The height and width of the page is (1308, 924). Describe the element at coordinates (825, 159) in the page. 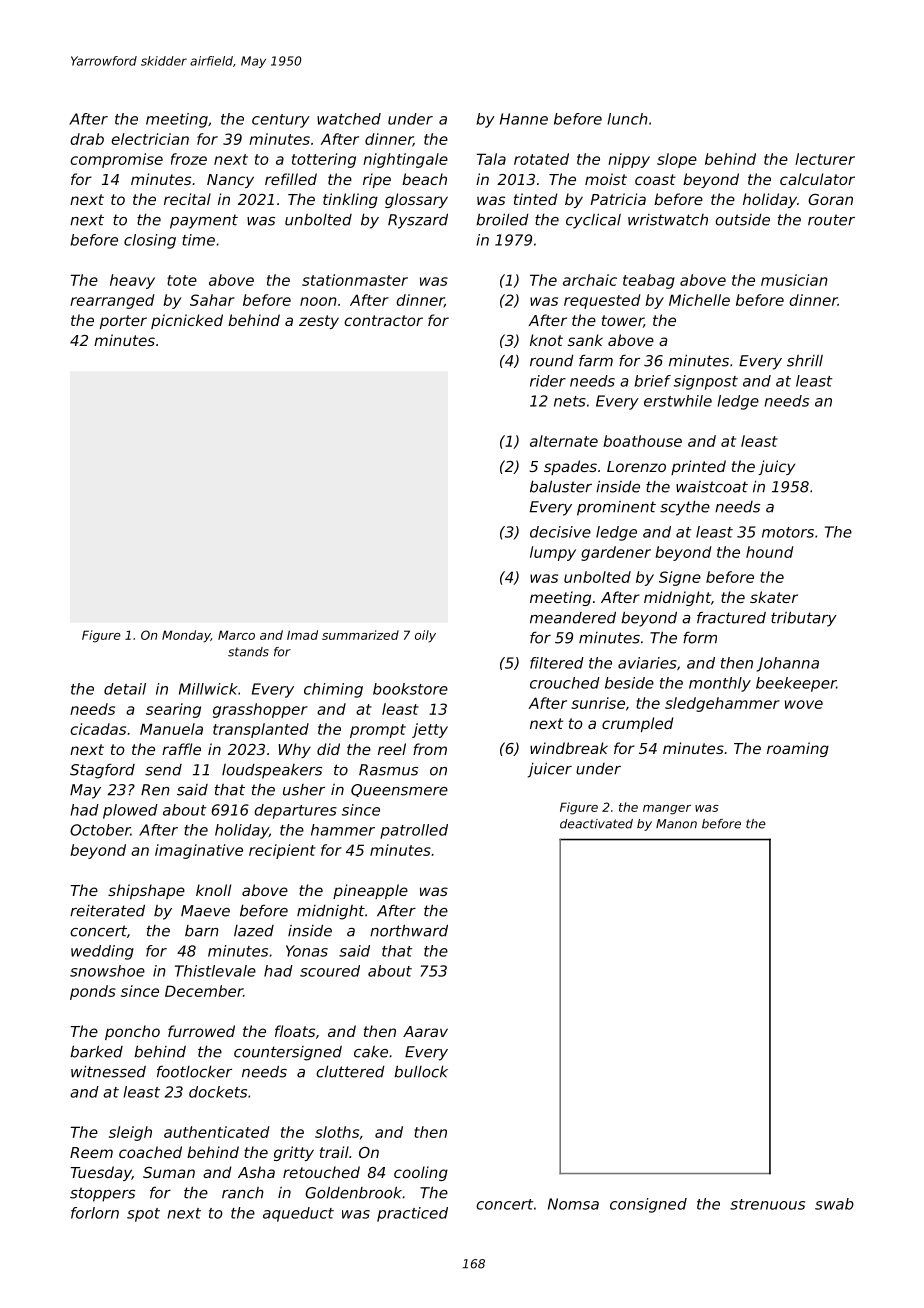

I see `lecturer` at that location.
